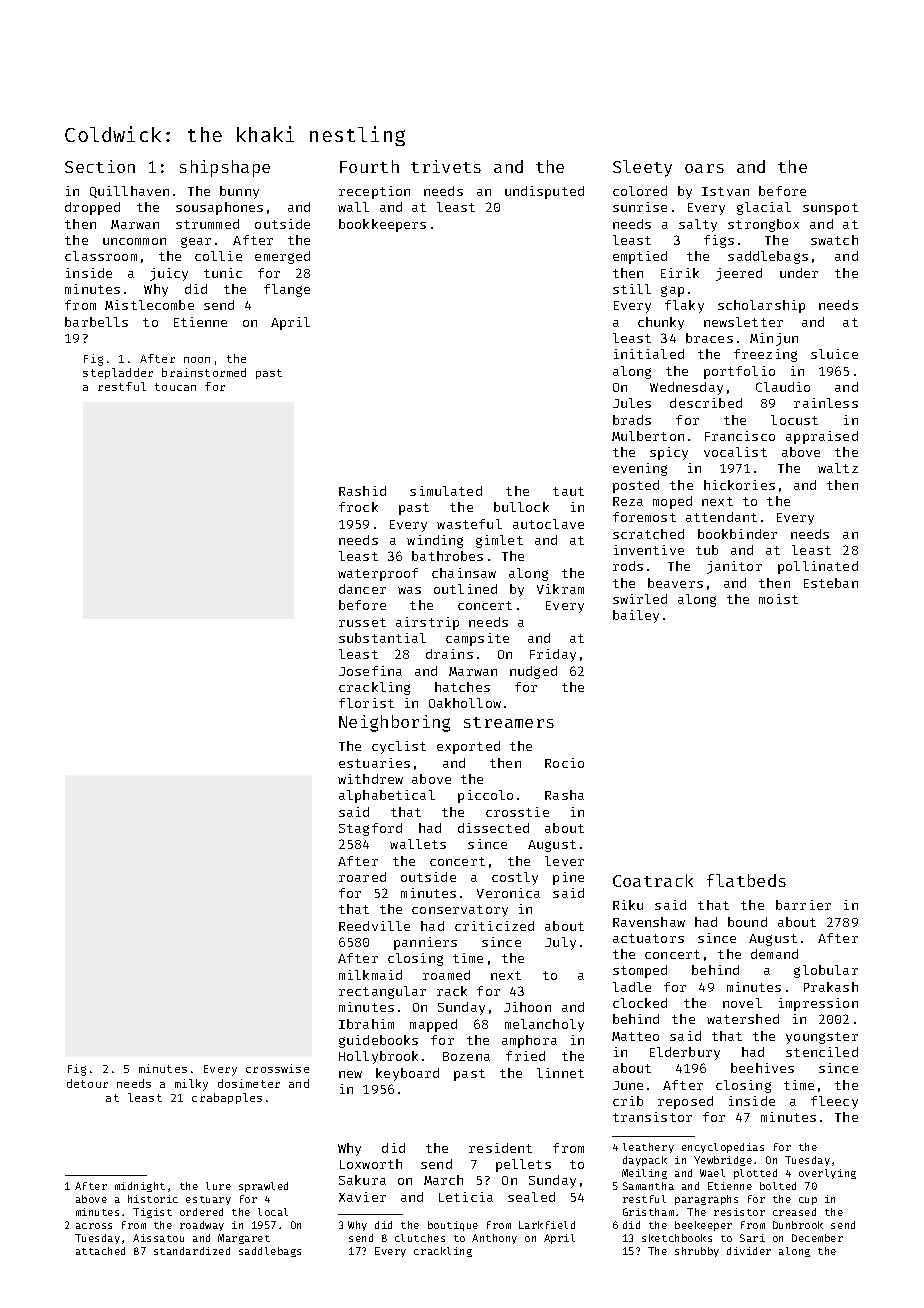 This page has height=1308, width=924. I want to click on toucan, so click(175, 387).
